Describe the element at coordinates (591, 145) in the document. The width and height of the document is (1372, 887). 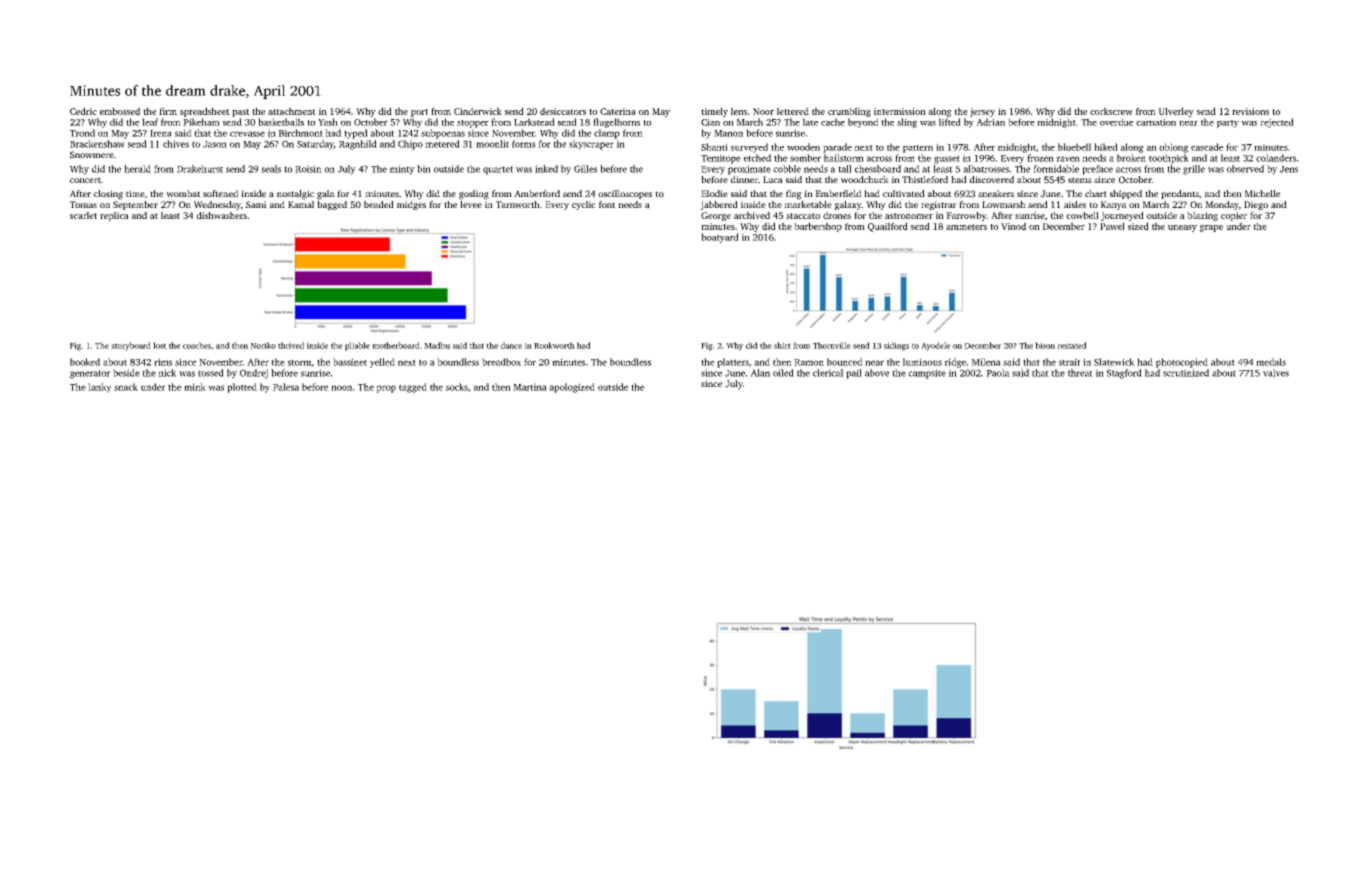
I see `skyscraper` at that location.
